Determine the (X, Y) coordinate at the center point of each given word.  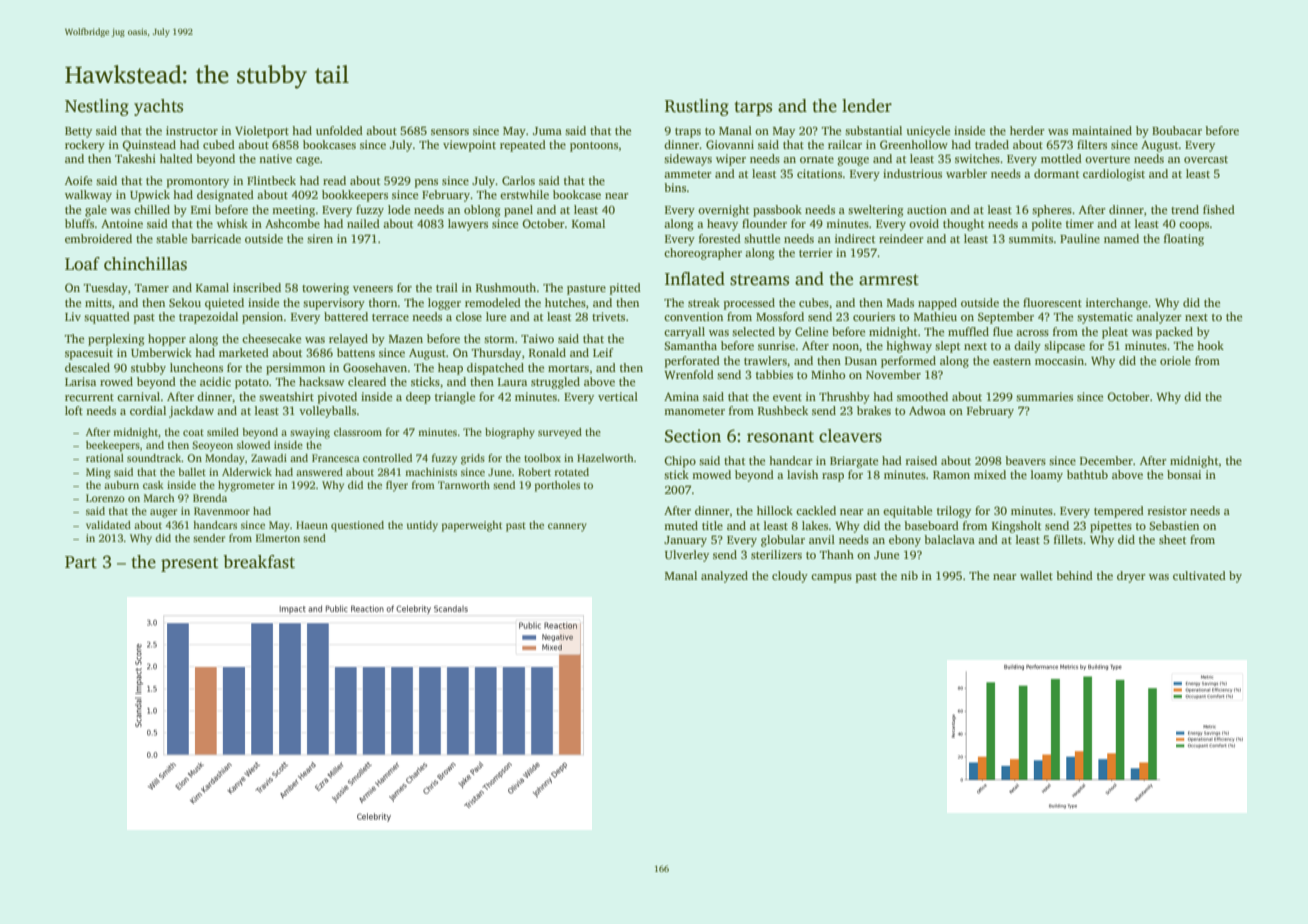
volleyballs (327, 412)
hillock (775, 510)
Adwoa (927, 410)
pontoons (594, 147)
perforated (692, 362)
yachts (158, 107)
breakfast (259, 562)
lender (867, 106)
